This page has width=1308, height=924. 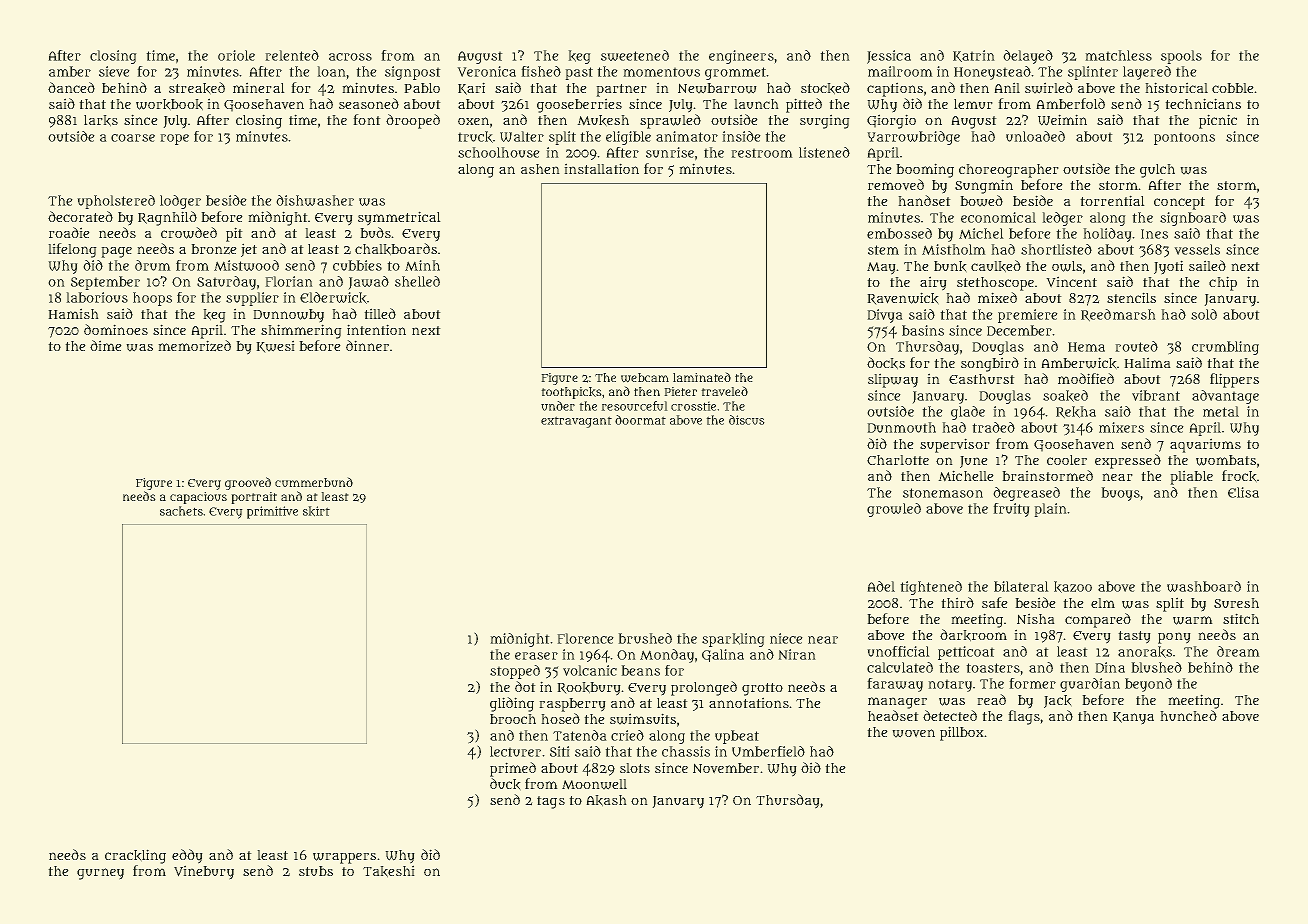 I want to click on stopped, so click(x=515, y=672).
